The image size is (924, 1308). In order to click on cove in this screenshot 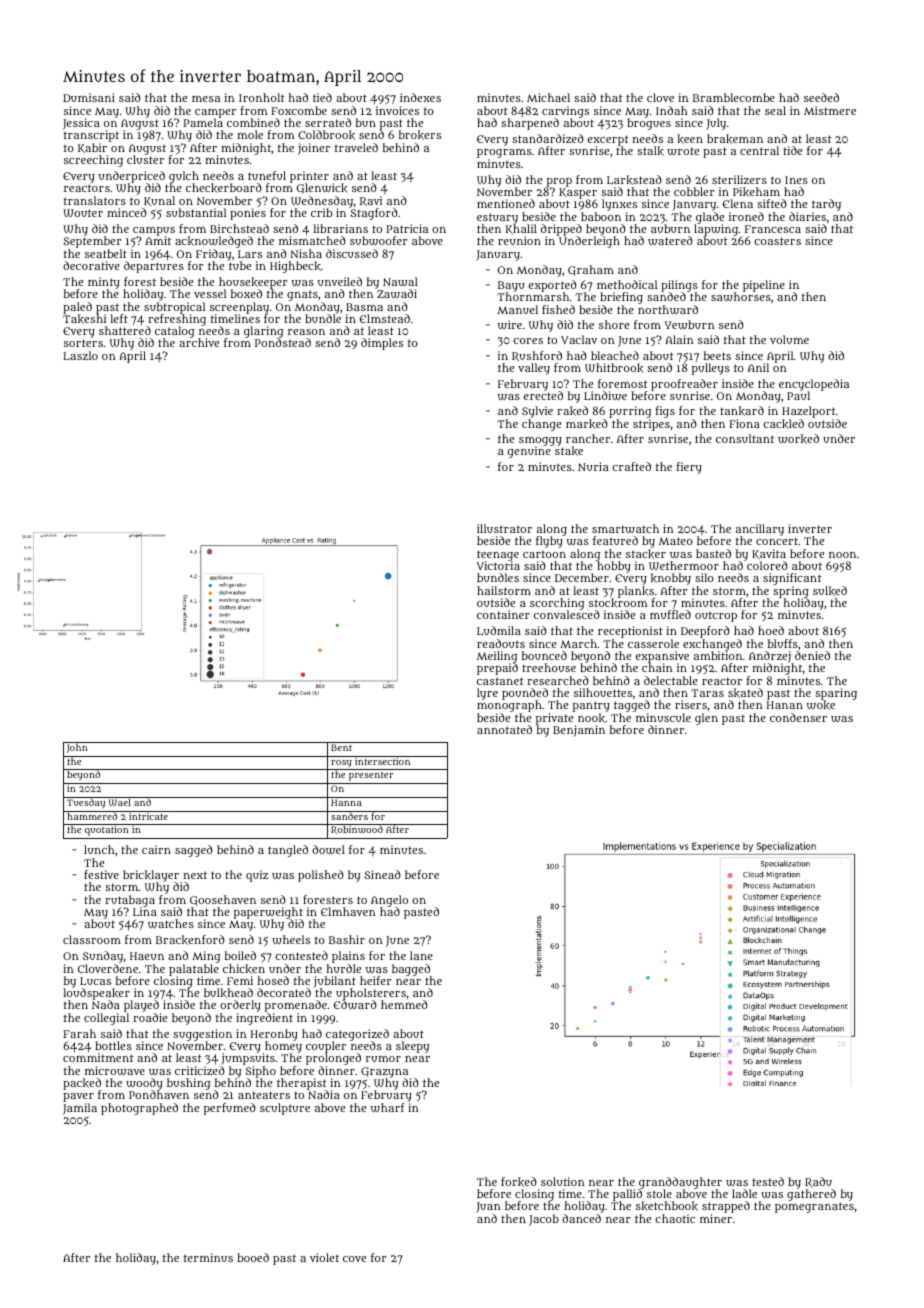, I will do `click(354, 1259)`.
